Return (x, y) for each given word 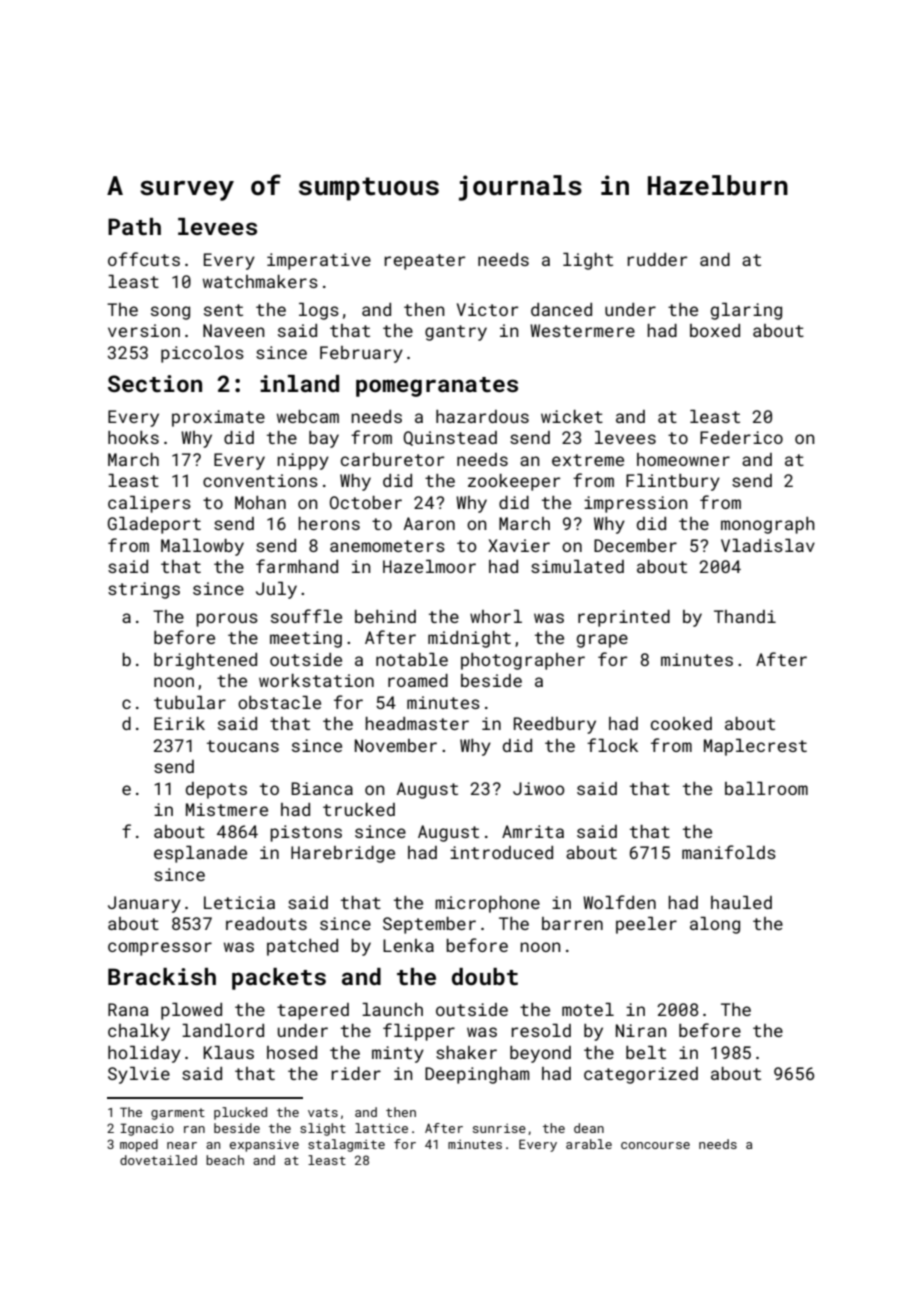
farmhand (297, 566)
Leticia (239, 902)
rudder (657, 259)
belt (646, 1052)
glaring (746, 311)
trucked (359, 809)
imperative (319, 261)
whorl (496, 616)
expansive (264, 1145)
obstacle (279, 702)
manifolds (729, 852)
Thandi (745, 616)
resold (541, 1030)
